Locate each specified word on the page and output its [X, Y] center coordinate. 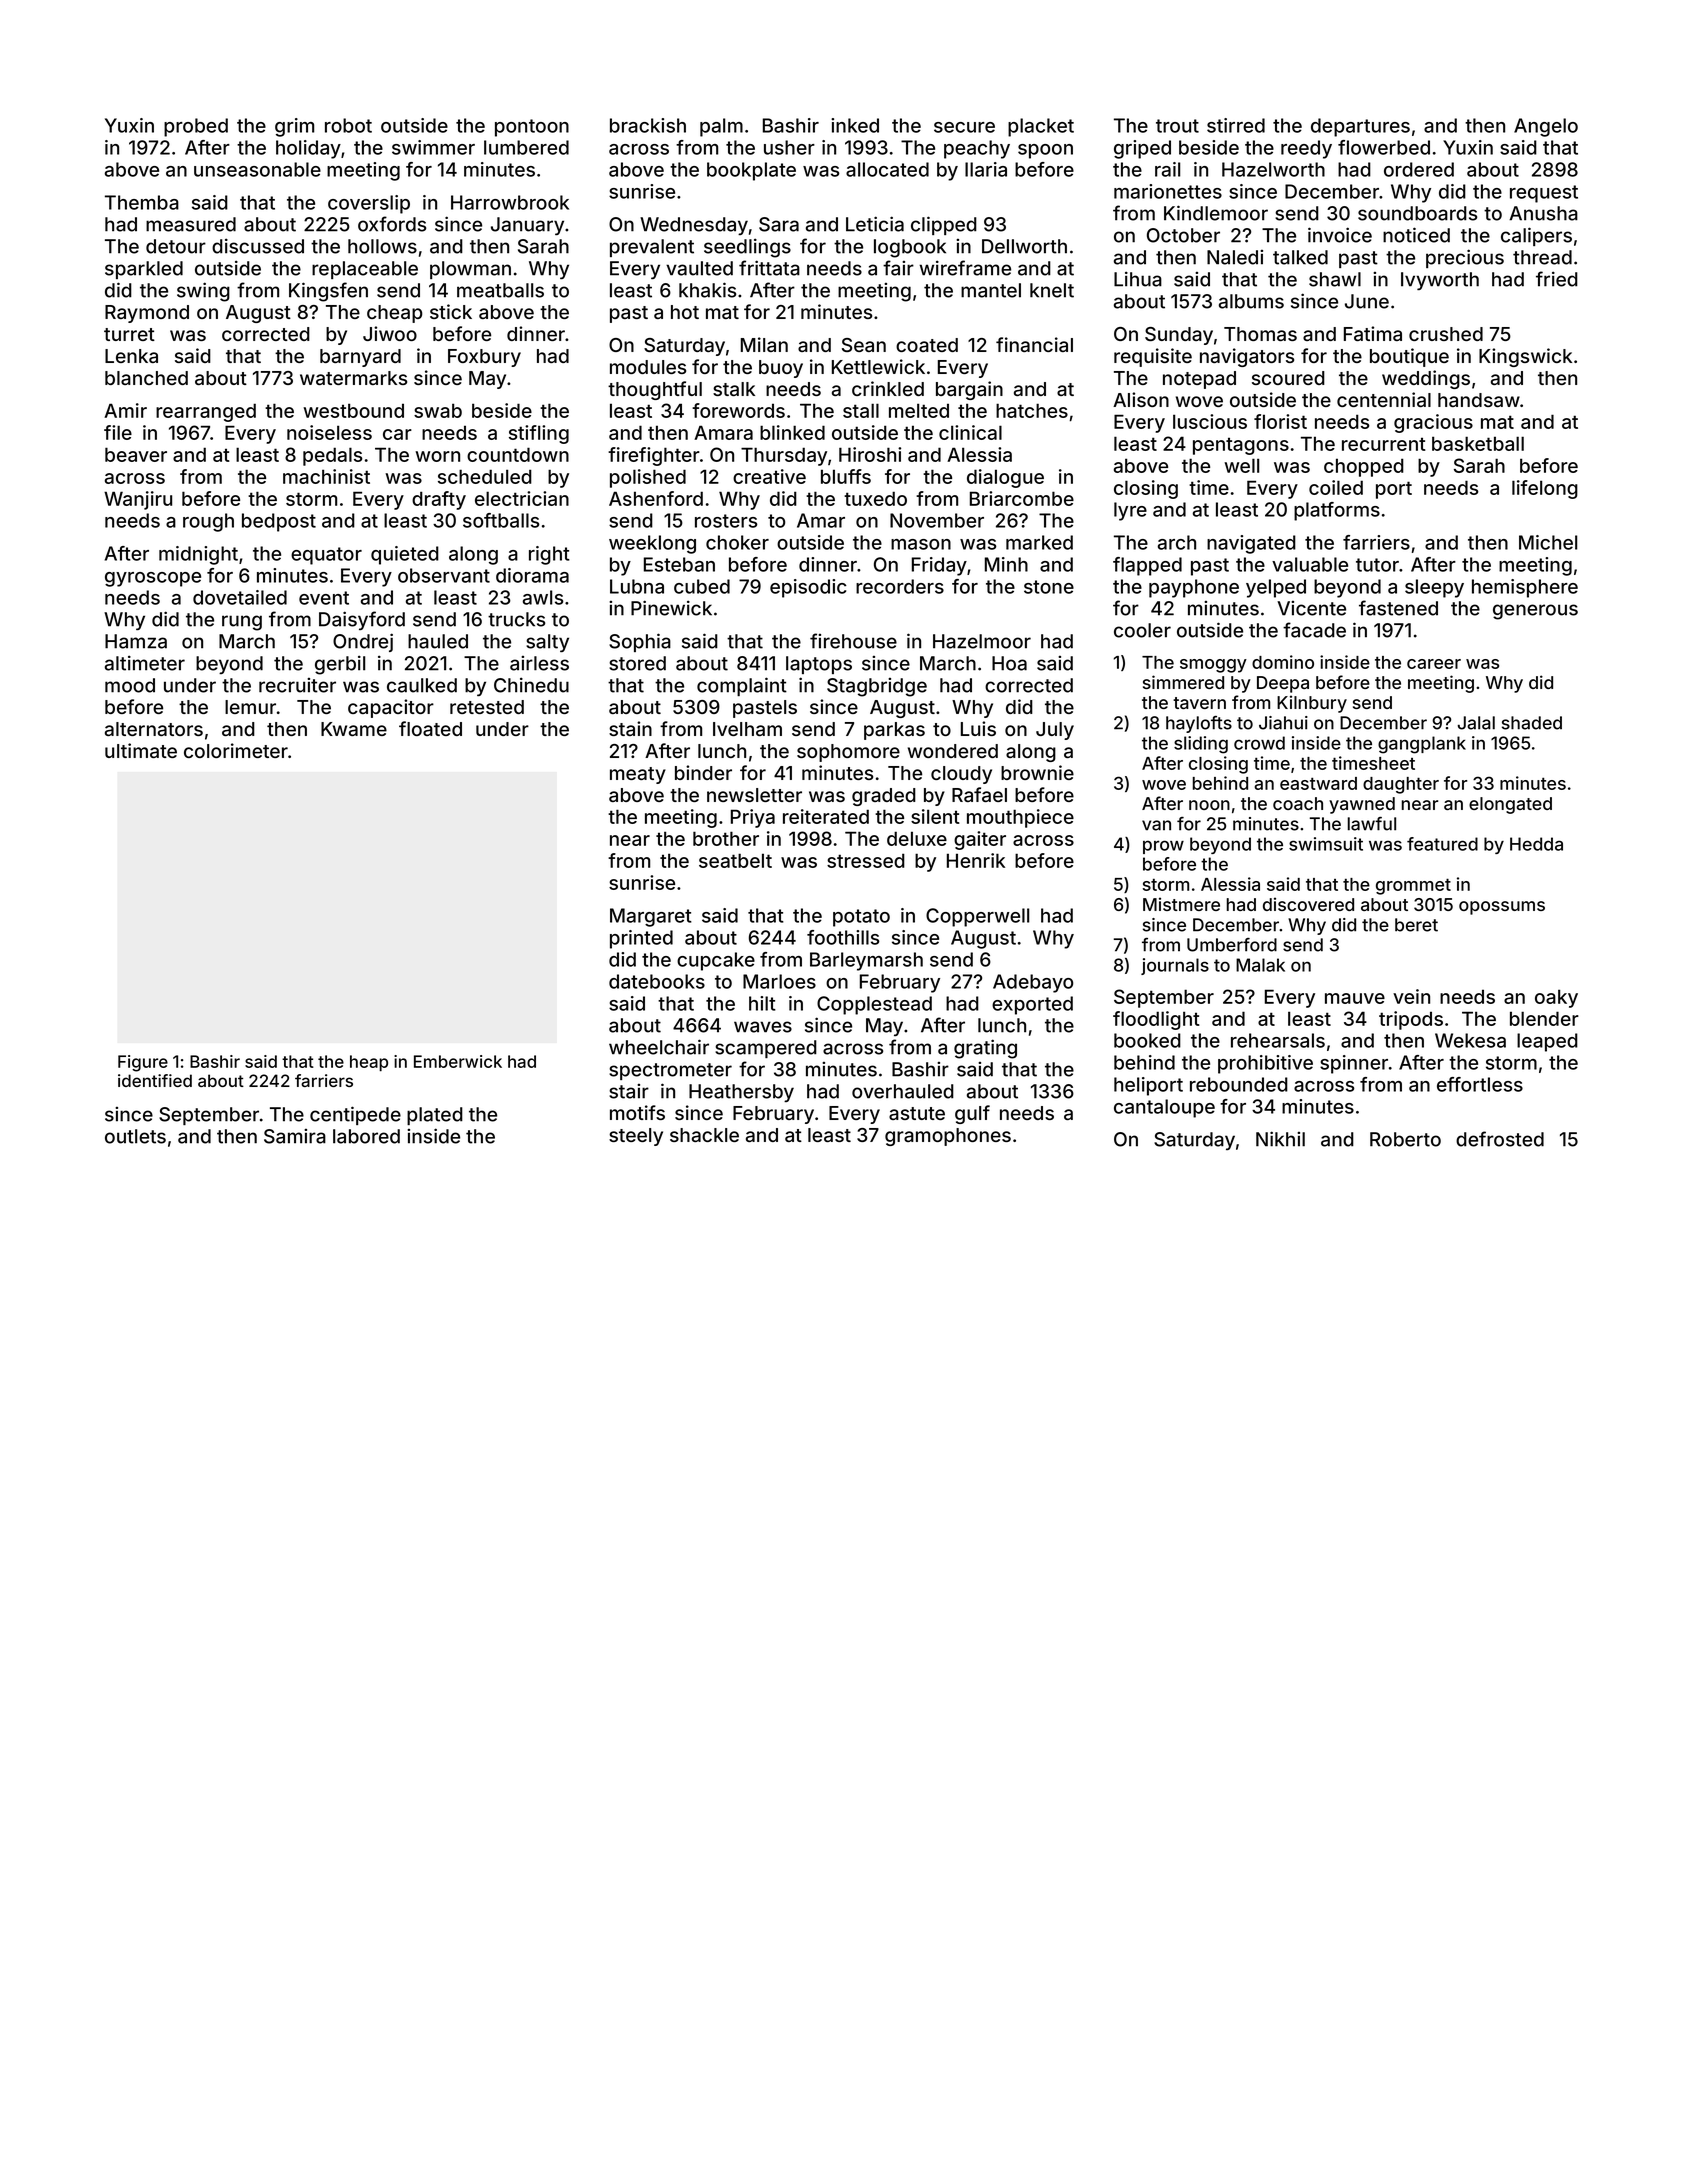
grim [294, 127]
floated [430, 728]
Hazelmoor [982, 641]
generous [1535, 612]
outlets [135, 1136]
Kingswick [1525, 357]
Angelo [1546, 127]
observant [444, 575]
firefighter [654, 456]
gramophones [948, 1137]
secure [964, 127]
